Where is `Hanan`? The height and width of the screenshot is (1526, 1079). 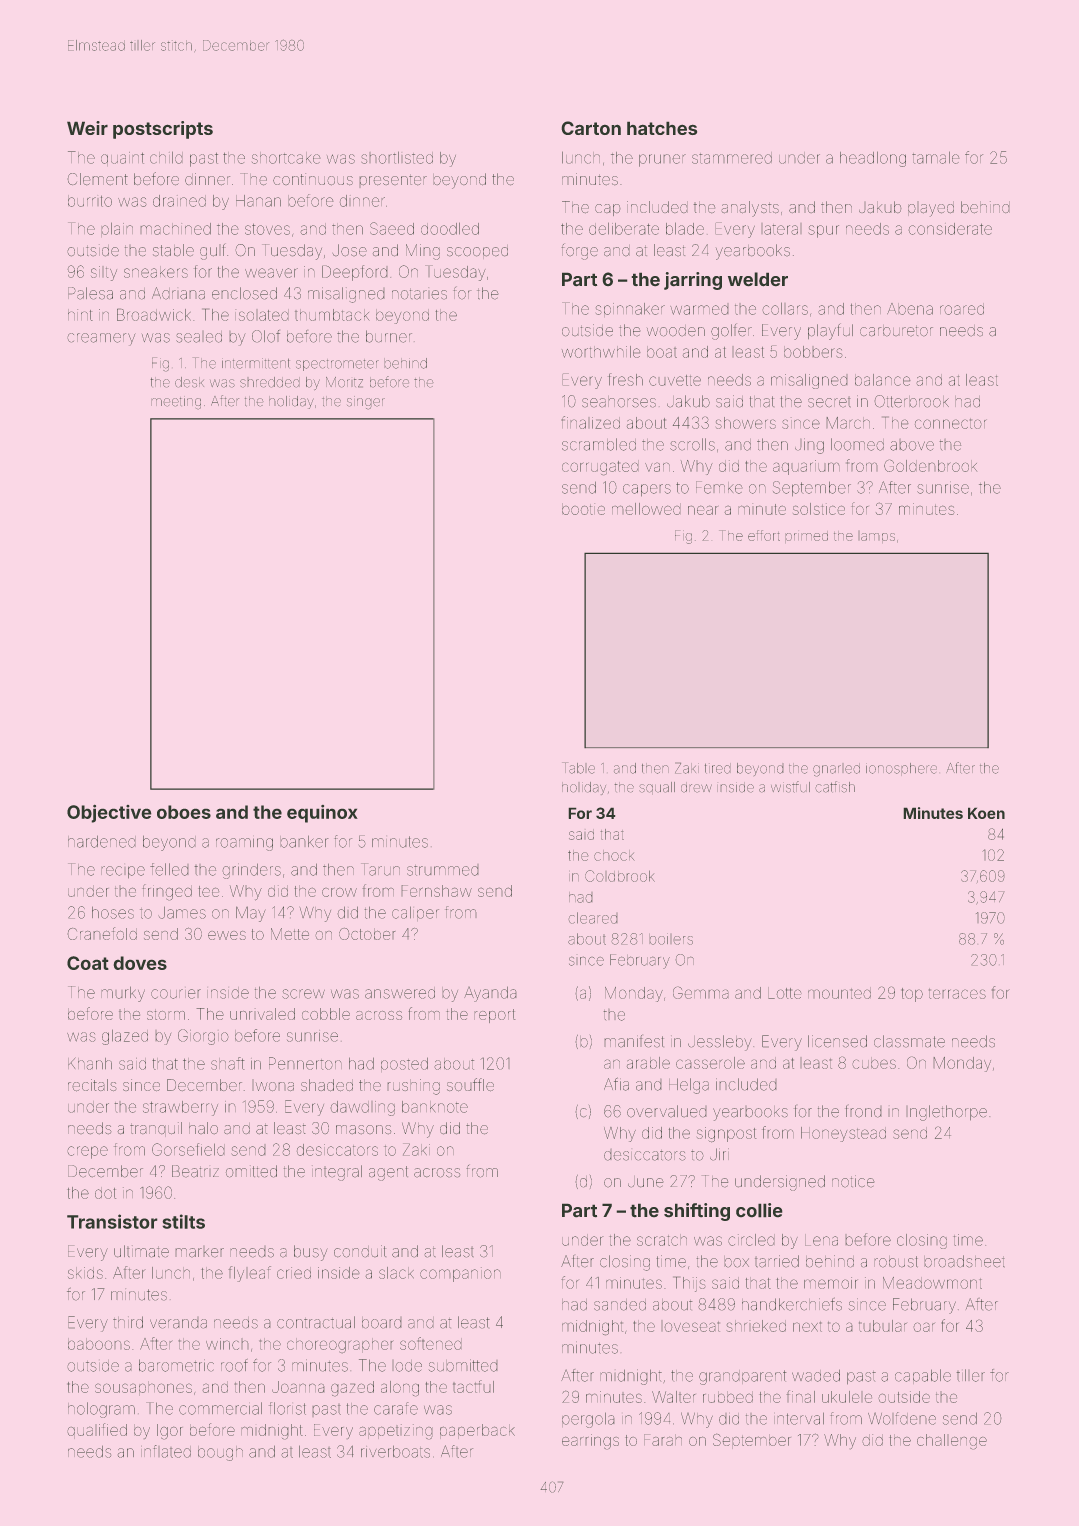
Hanan is located at coordinates (258, 201).
